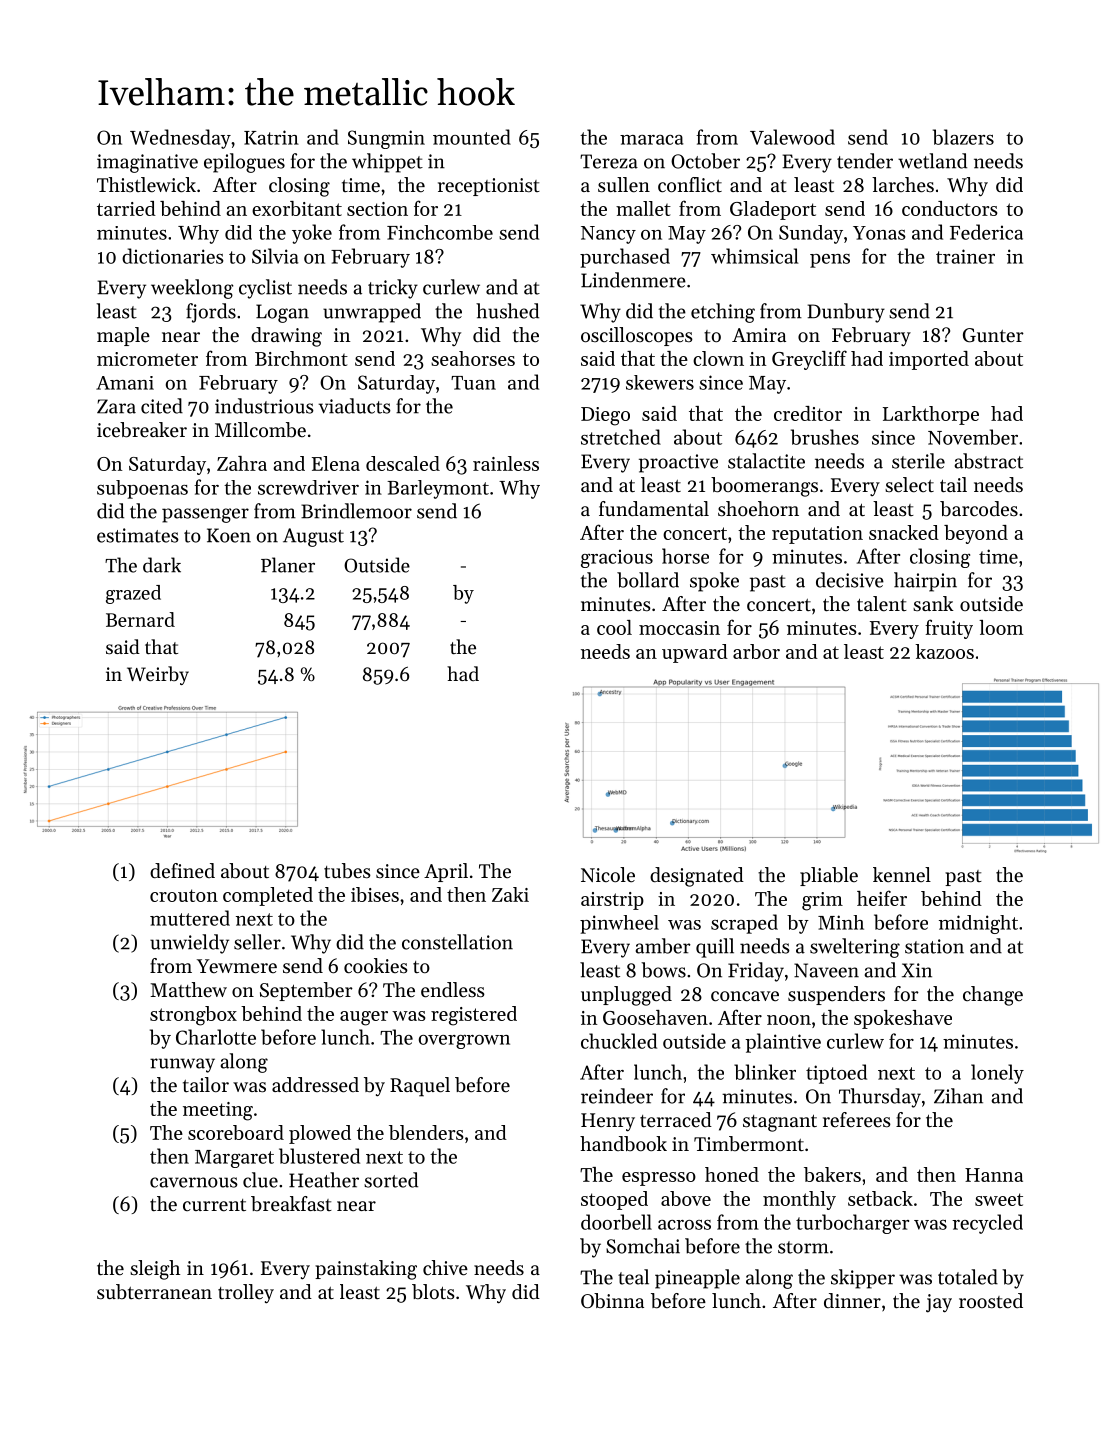 The height and width of the screenshot is (1449, 1120). I want to click on exorbitant, so click(297, 208).
